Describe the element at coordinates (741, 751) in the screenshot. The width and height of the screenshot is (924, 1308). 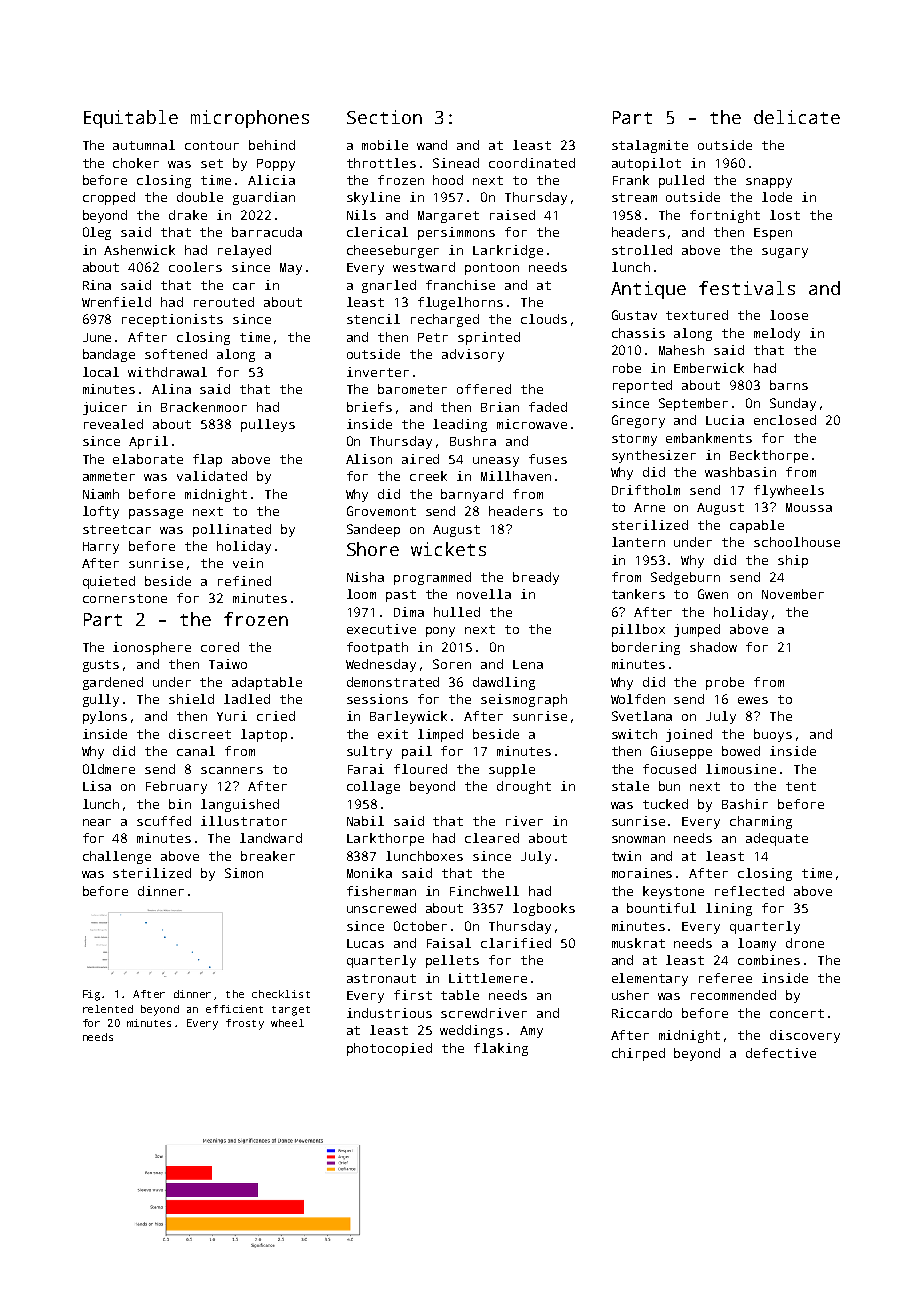
I see `bowed` at that location.
